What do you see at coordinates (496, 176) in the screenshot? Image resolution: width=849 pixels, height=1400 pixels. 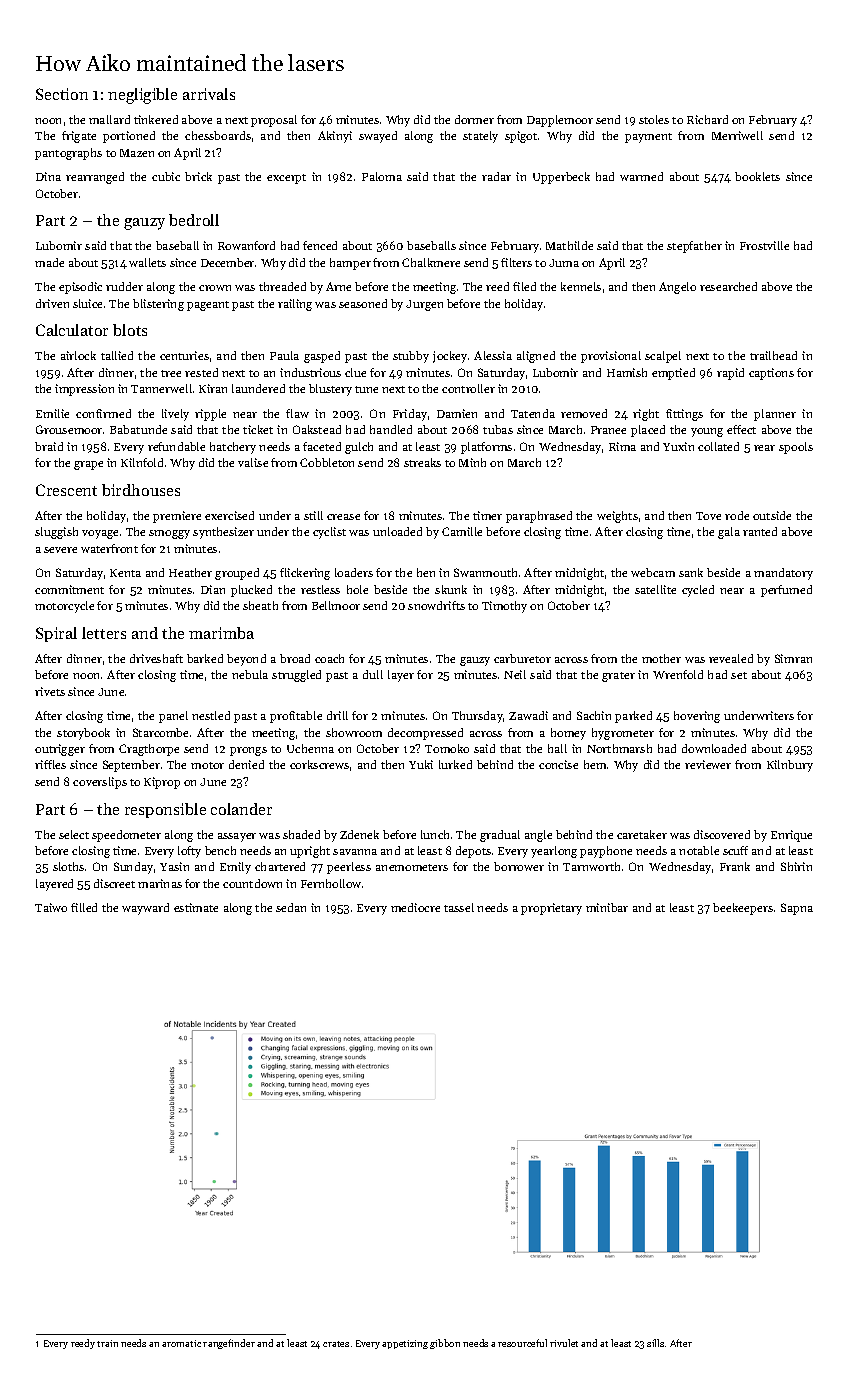 I see `radar` at bounding box center [496, 176].
